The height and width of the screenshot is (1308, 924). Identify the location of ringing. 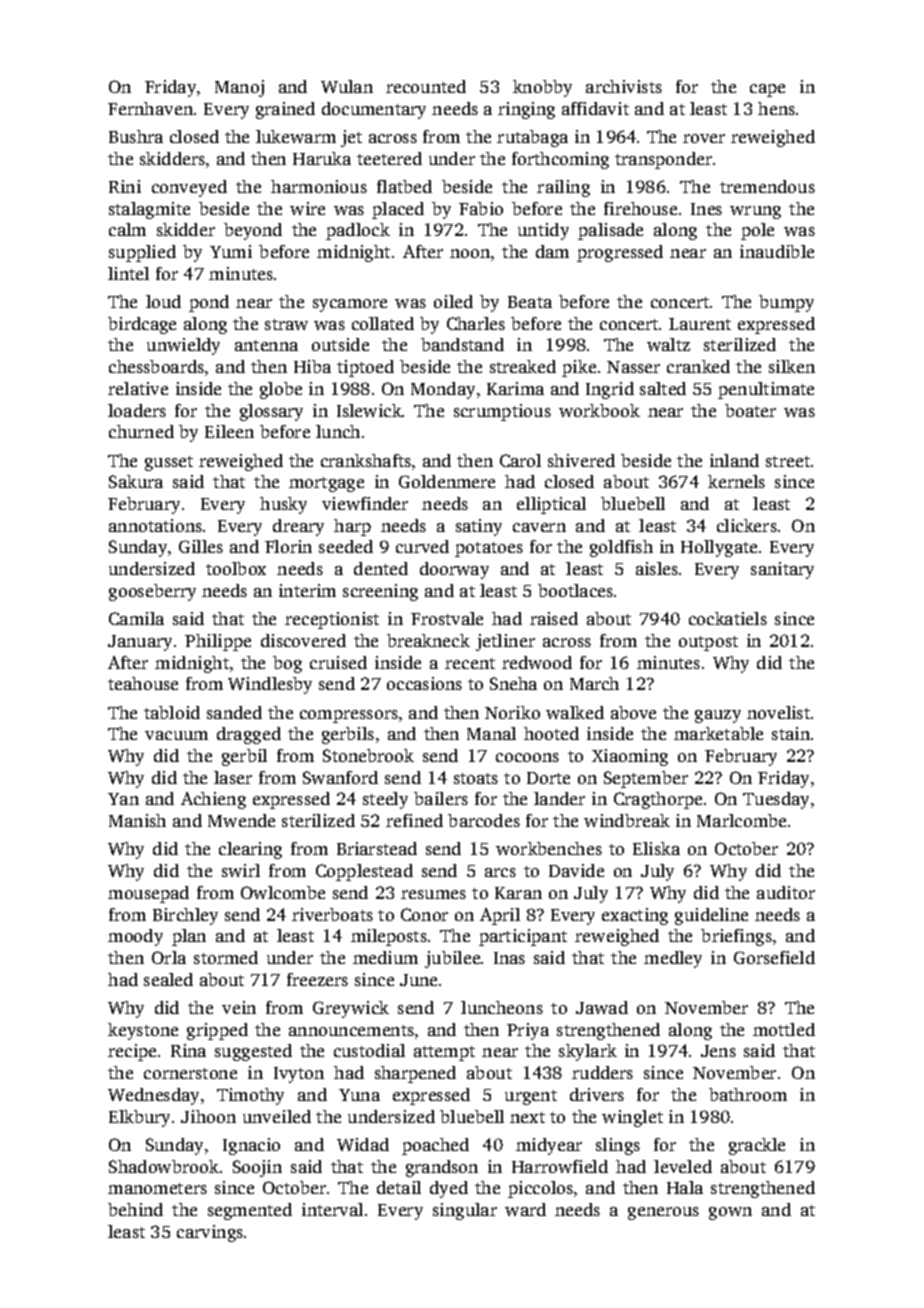
(526, 110).
